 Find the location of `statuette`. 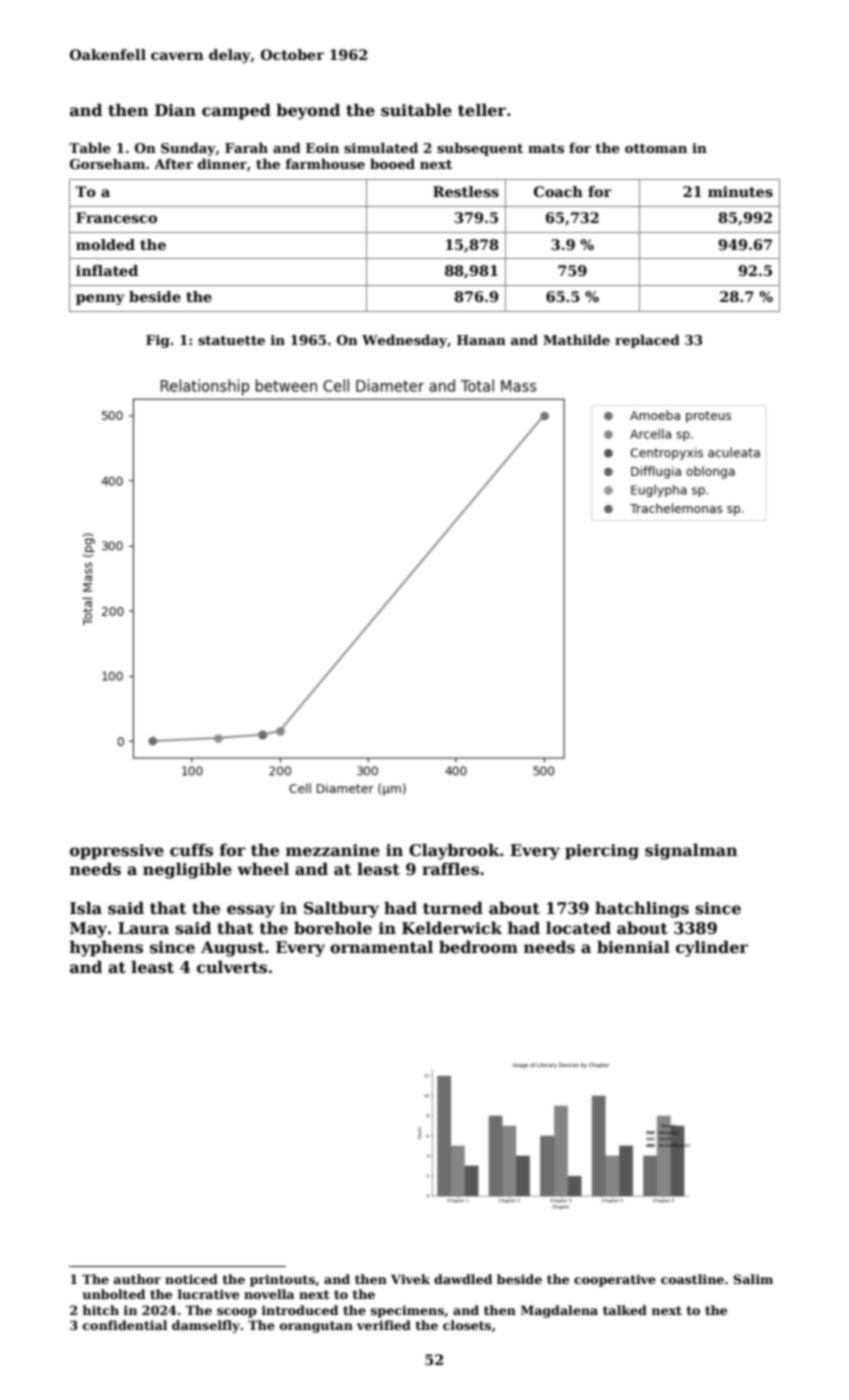

statuette is located at coordinates (231, 340).
